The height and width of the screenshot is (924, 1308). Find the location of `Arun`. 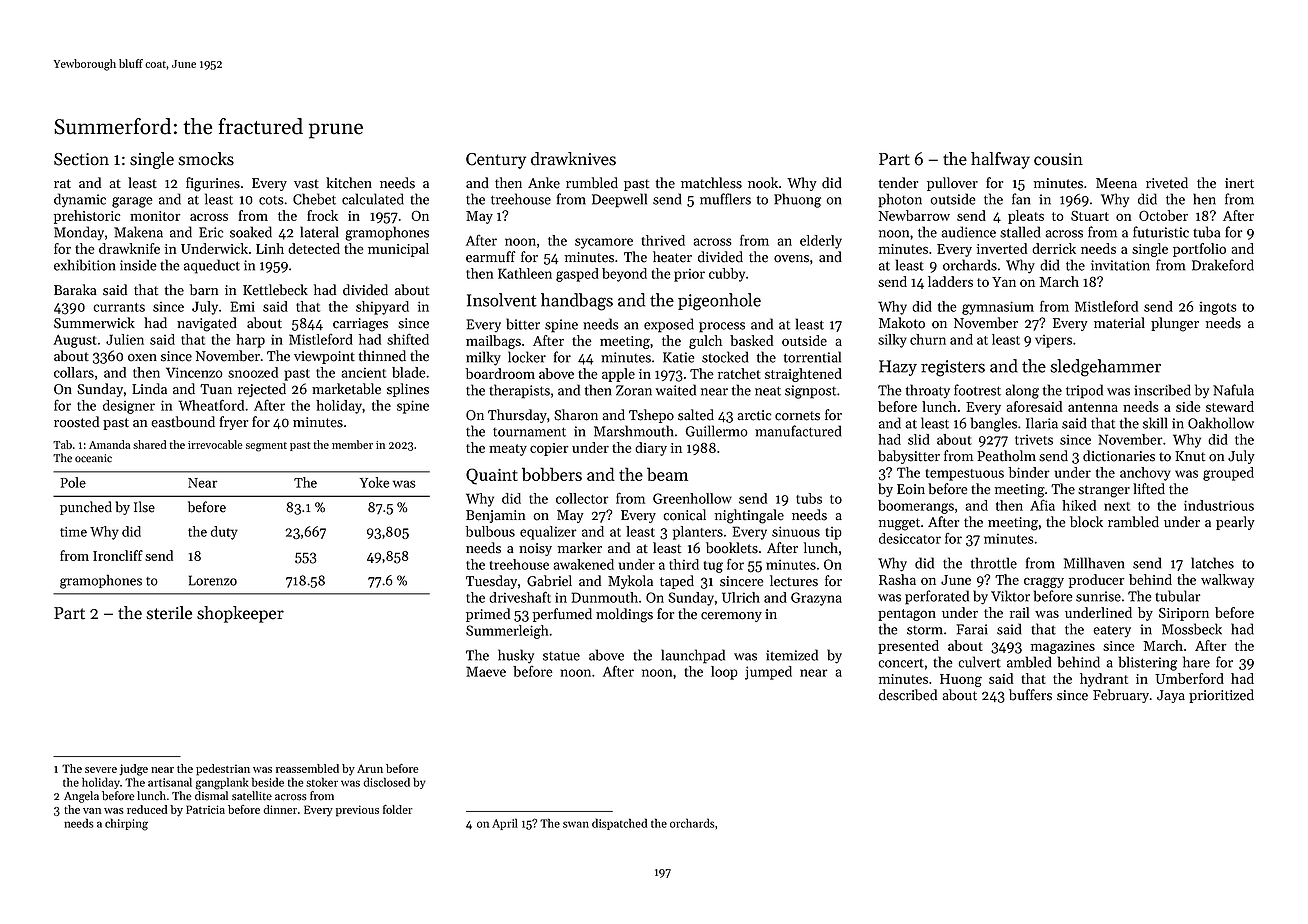

Arun is located at coordinates (370, 768).
